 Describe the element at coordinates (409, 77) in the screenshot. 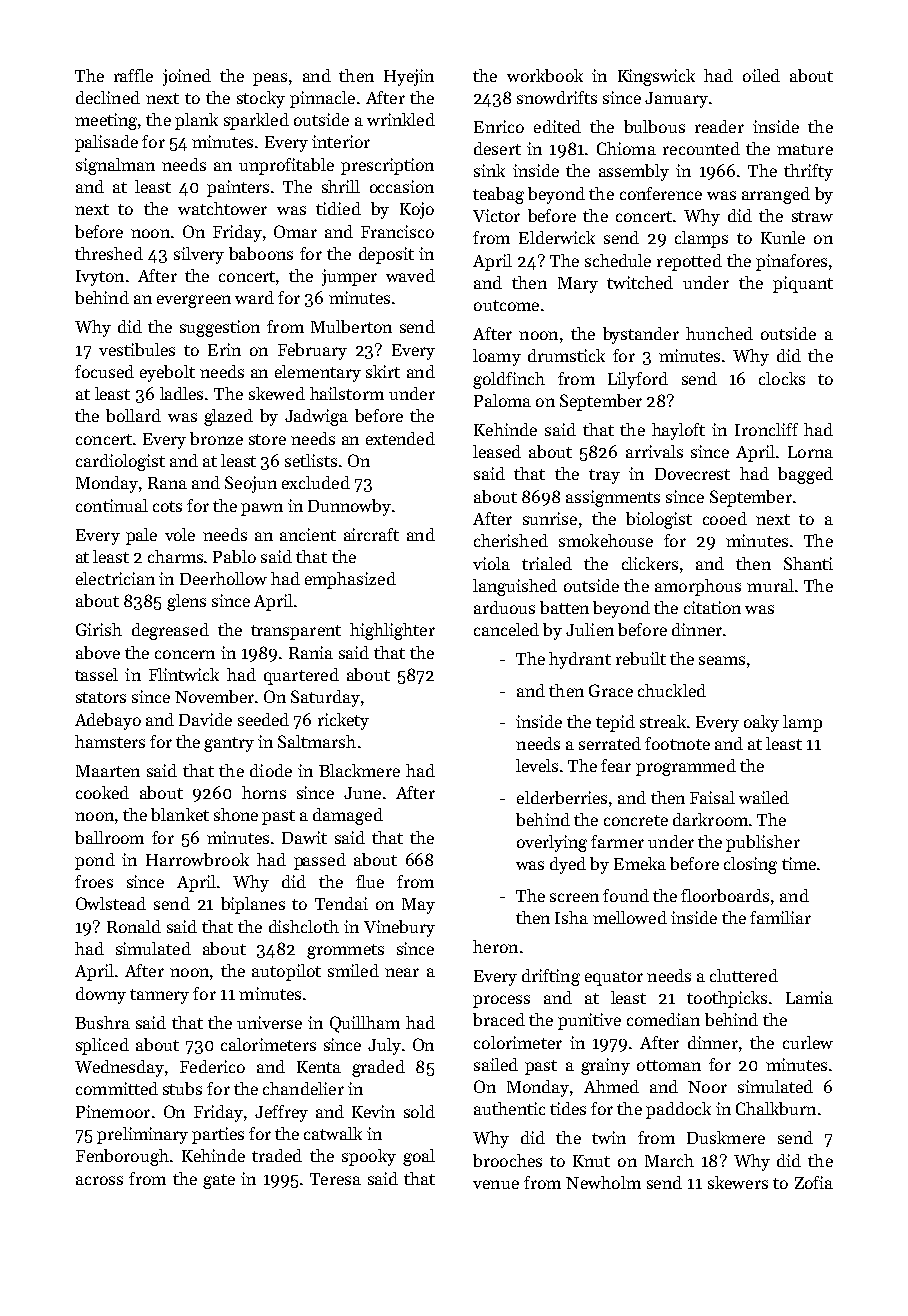

I see `Hyejin` at that location.
